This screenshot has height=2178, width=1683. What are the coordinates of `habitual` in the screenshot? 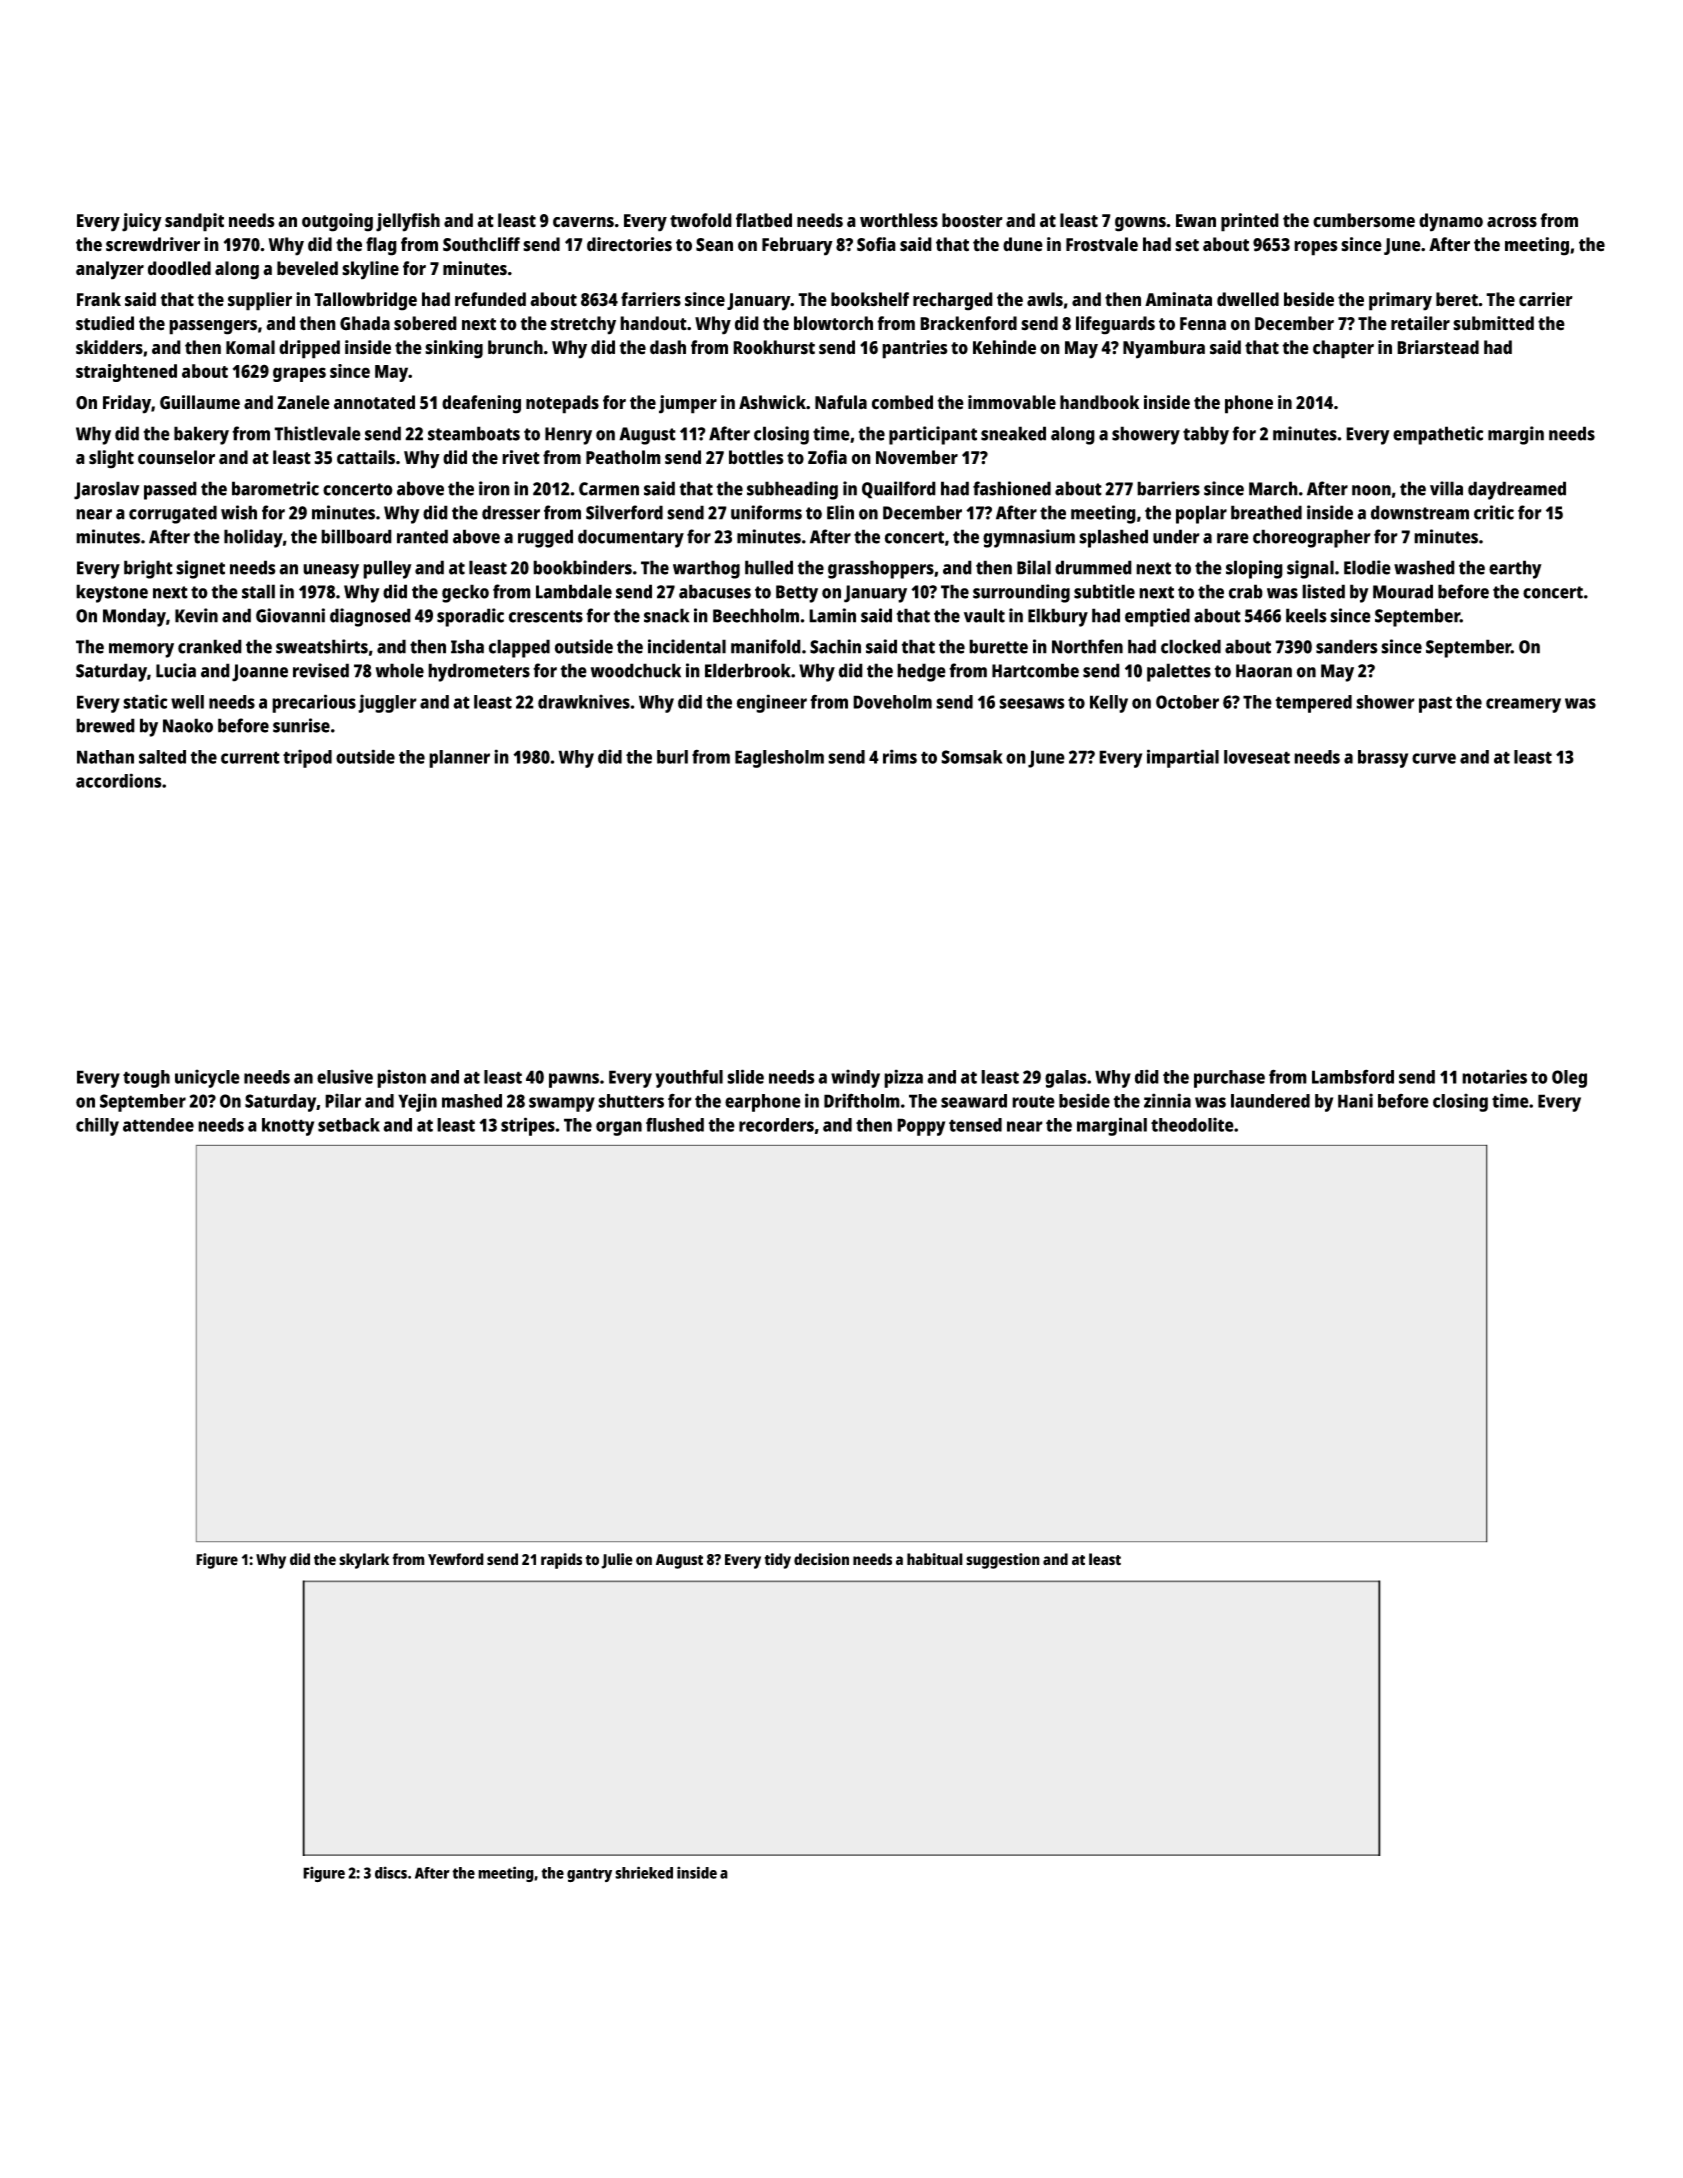 It's located at (935, 1559).
